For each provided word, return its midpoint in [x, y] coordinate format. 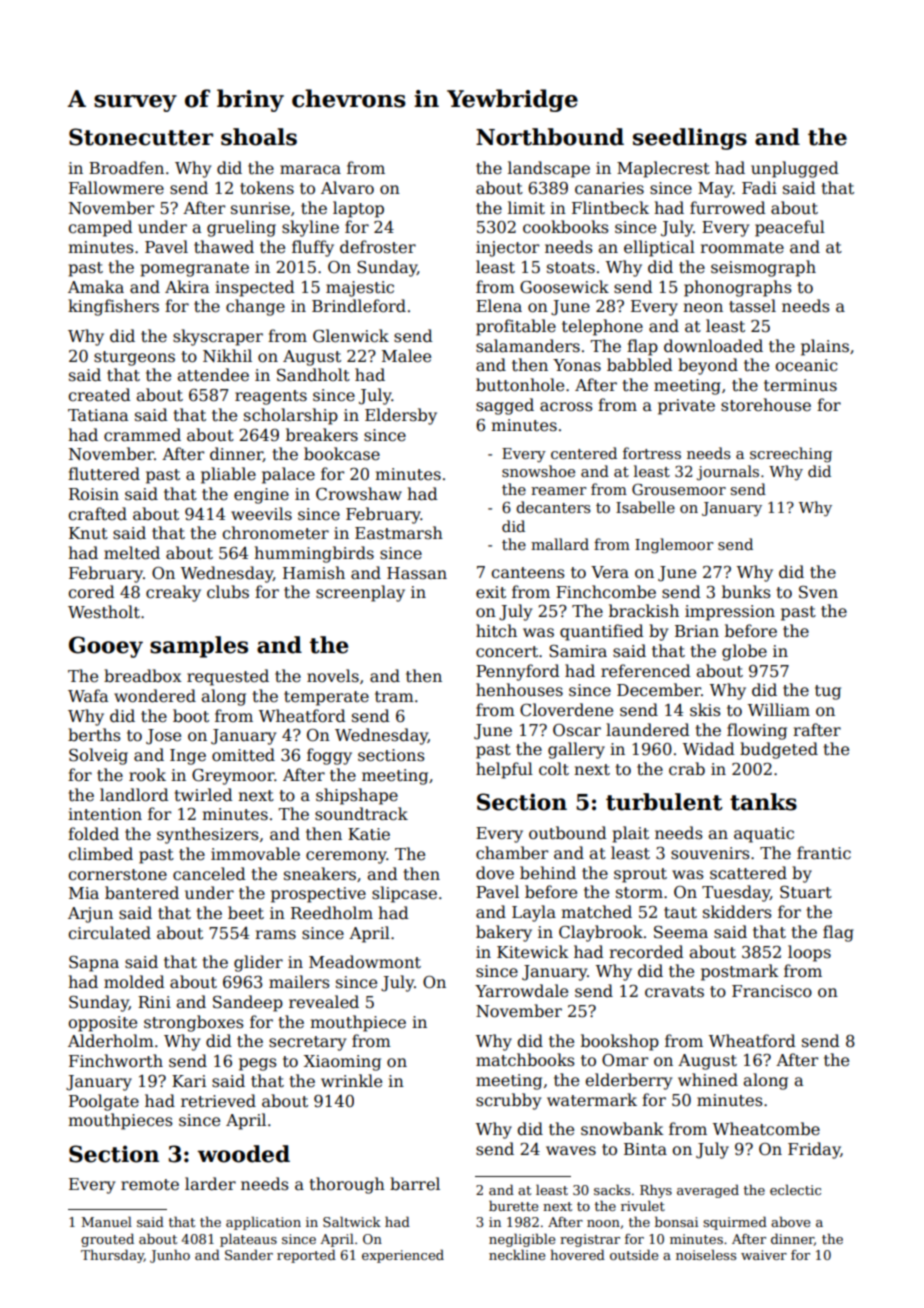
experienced [403, 1256]
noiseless [706, 1254]
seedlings [690, 139]
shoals [259, 137]
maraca [310, 170]
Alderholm [111, 1041]
